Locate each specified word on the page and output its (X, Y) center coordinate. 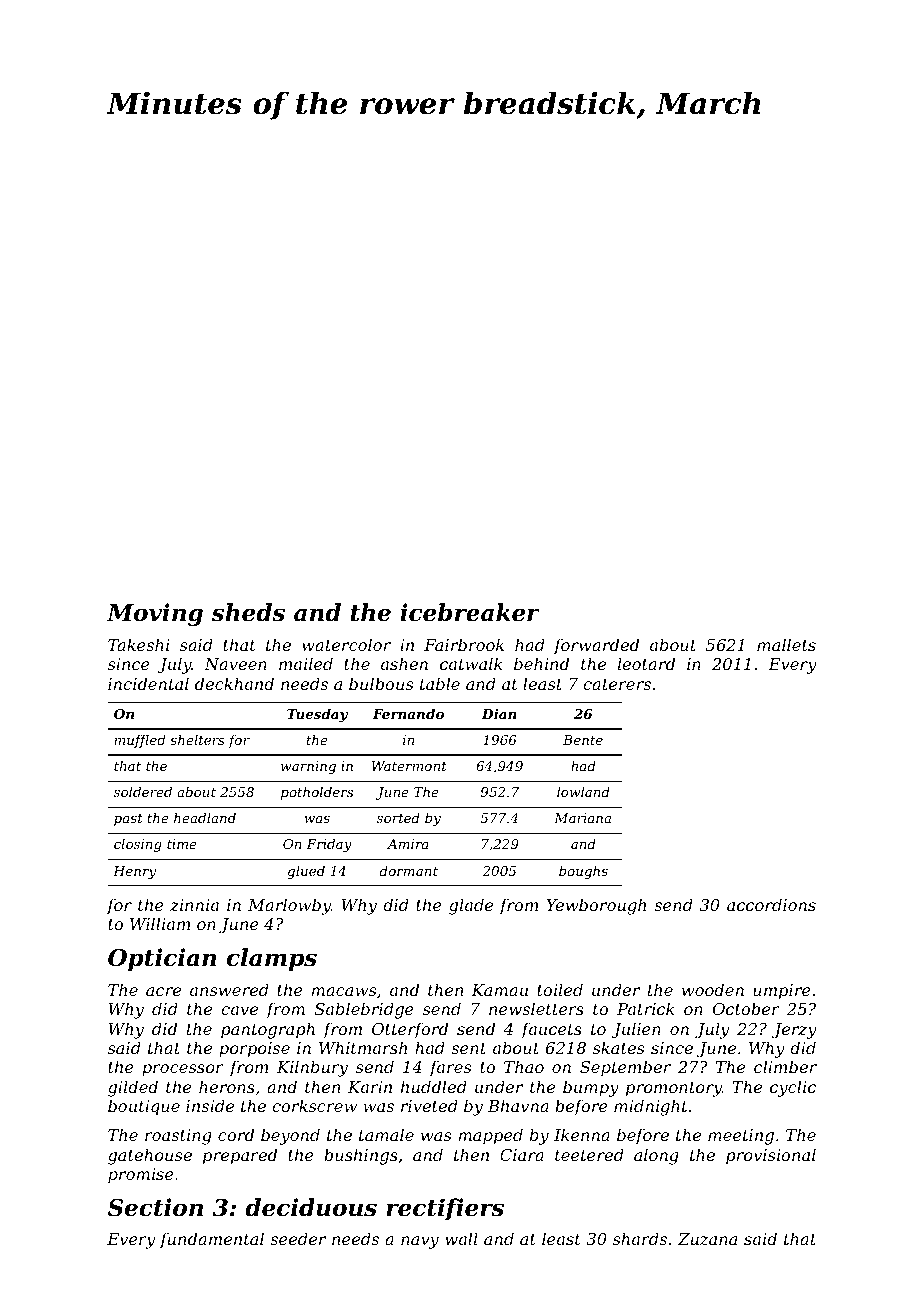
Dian (499, 714)
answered (229, 989)
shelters (197, 739)
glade (471, 906)
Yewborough (596, 906)
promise (141, 1176)
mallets (786, 644)
